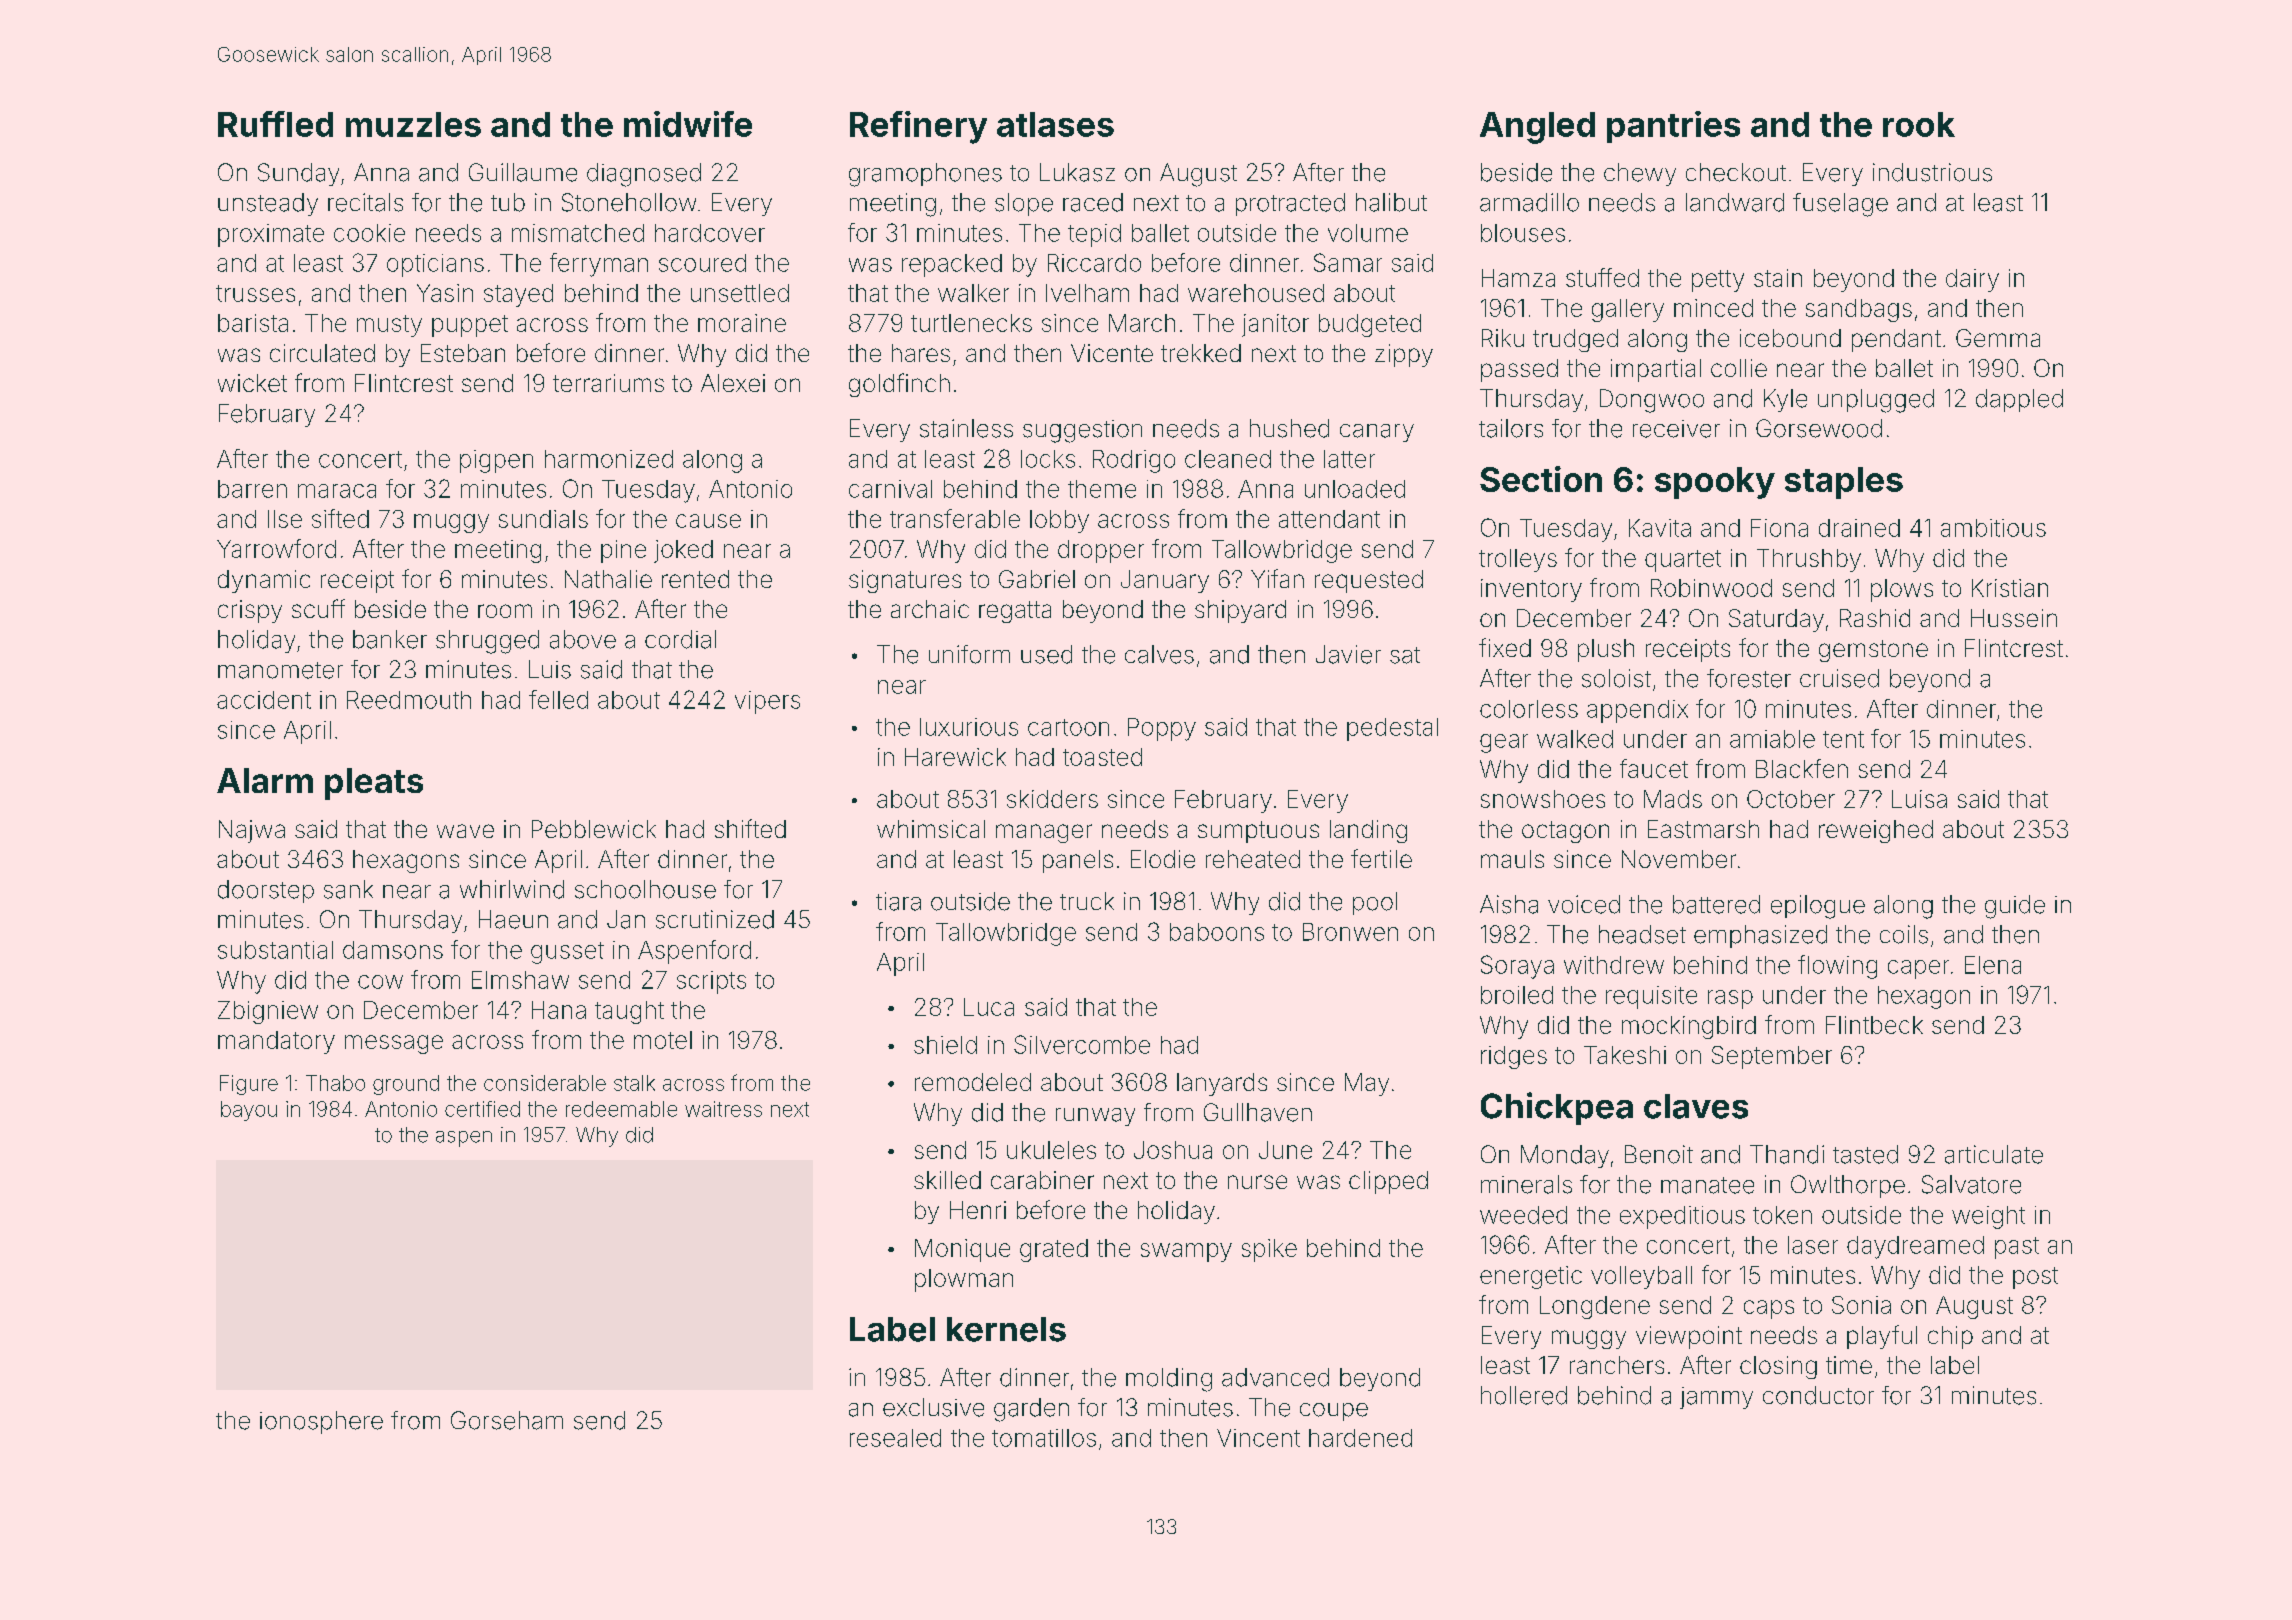 Image resolution: width=2292 pixels, height=1620 pixels. I want to click on Vicente, so click(1112, 353).
